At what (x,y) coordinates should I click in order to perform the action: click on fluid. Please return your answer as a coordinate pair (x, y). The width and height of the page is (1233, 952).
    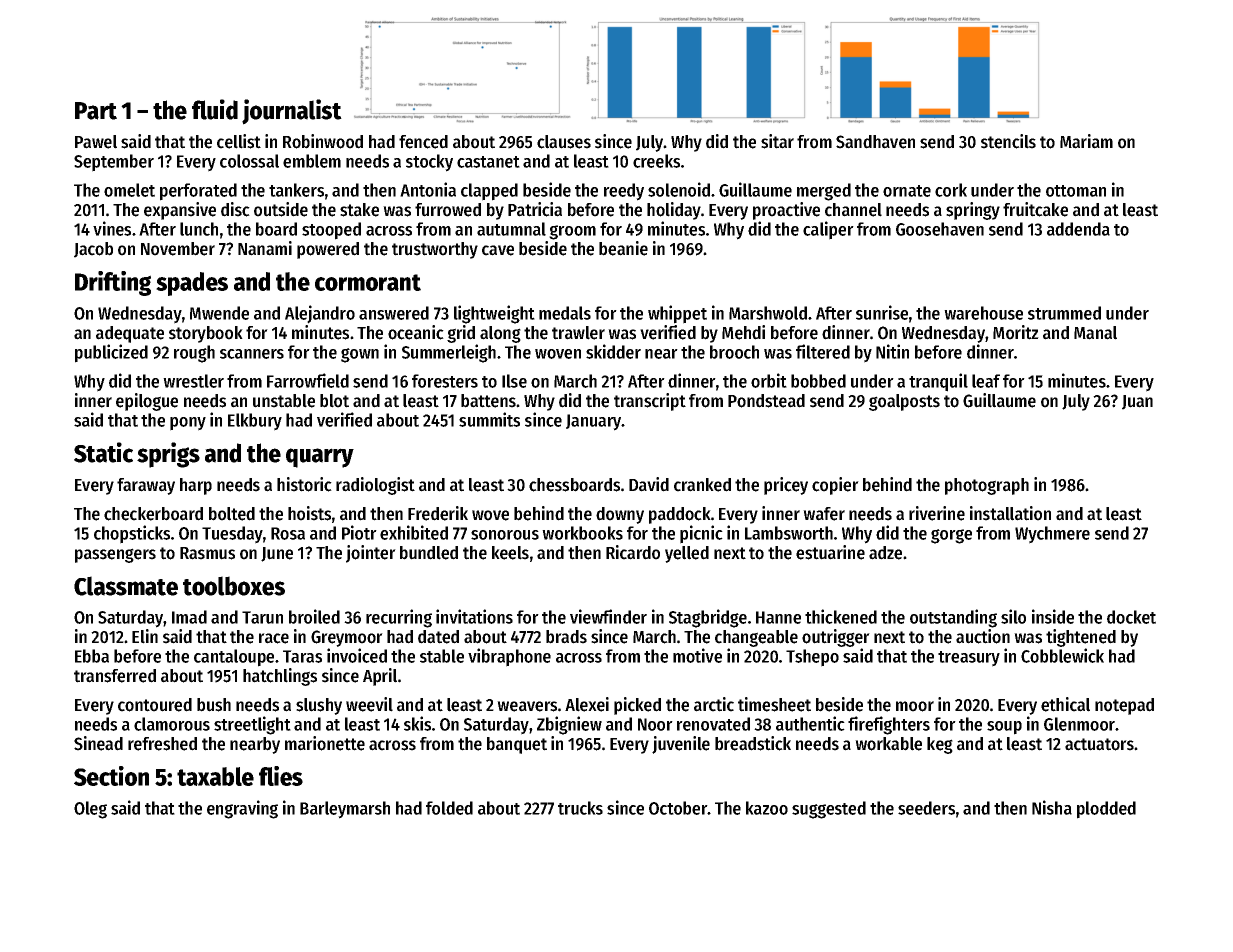
    Looking at the image, I should click on (215, 109).
